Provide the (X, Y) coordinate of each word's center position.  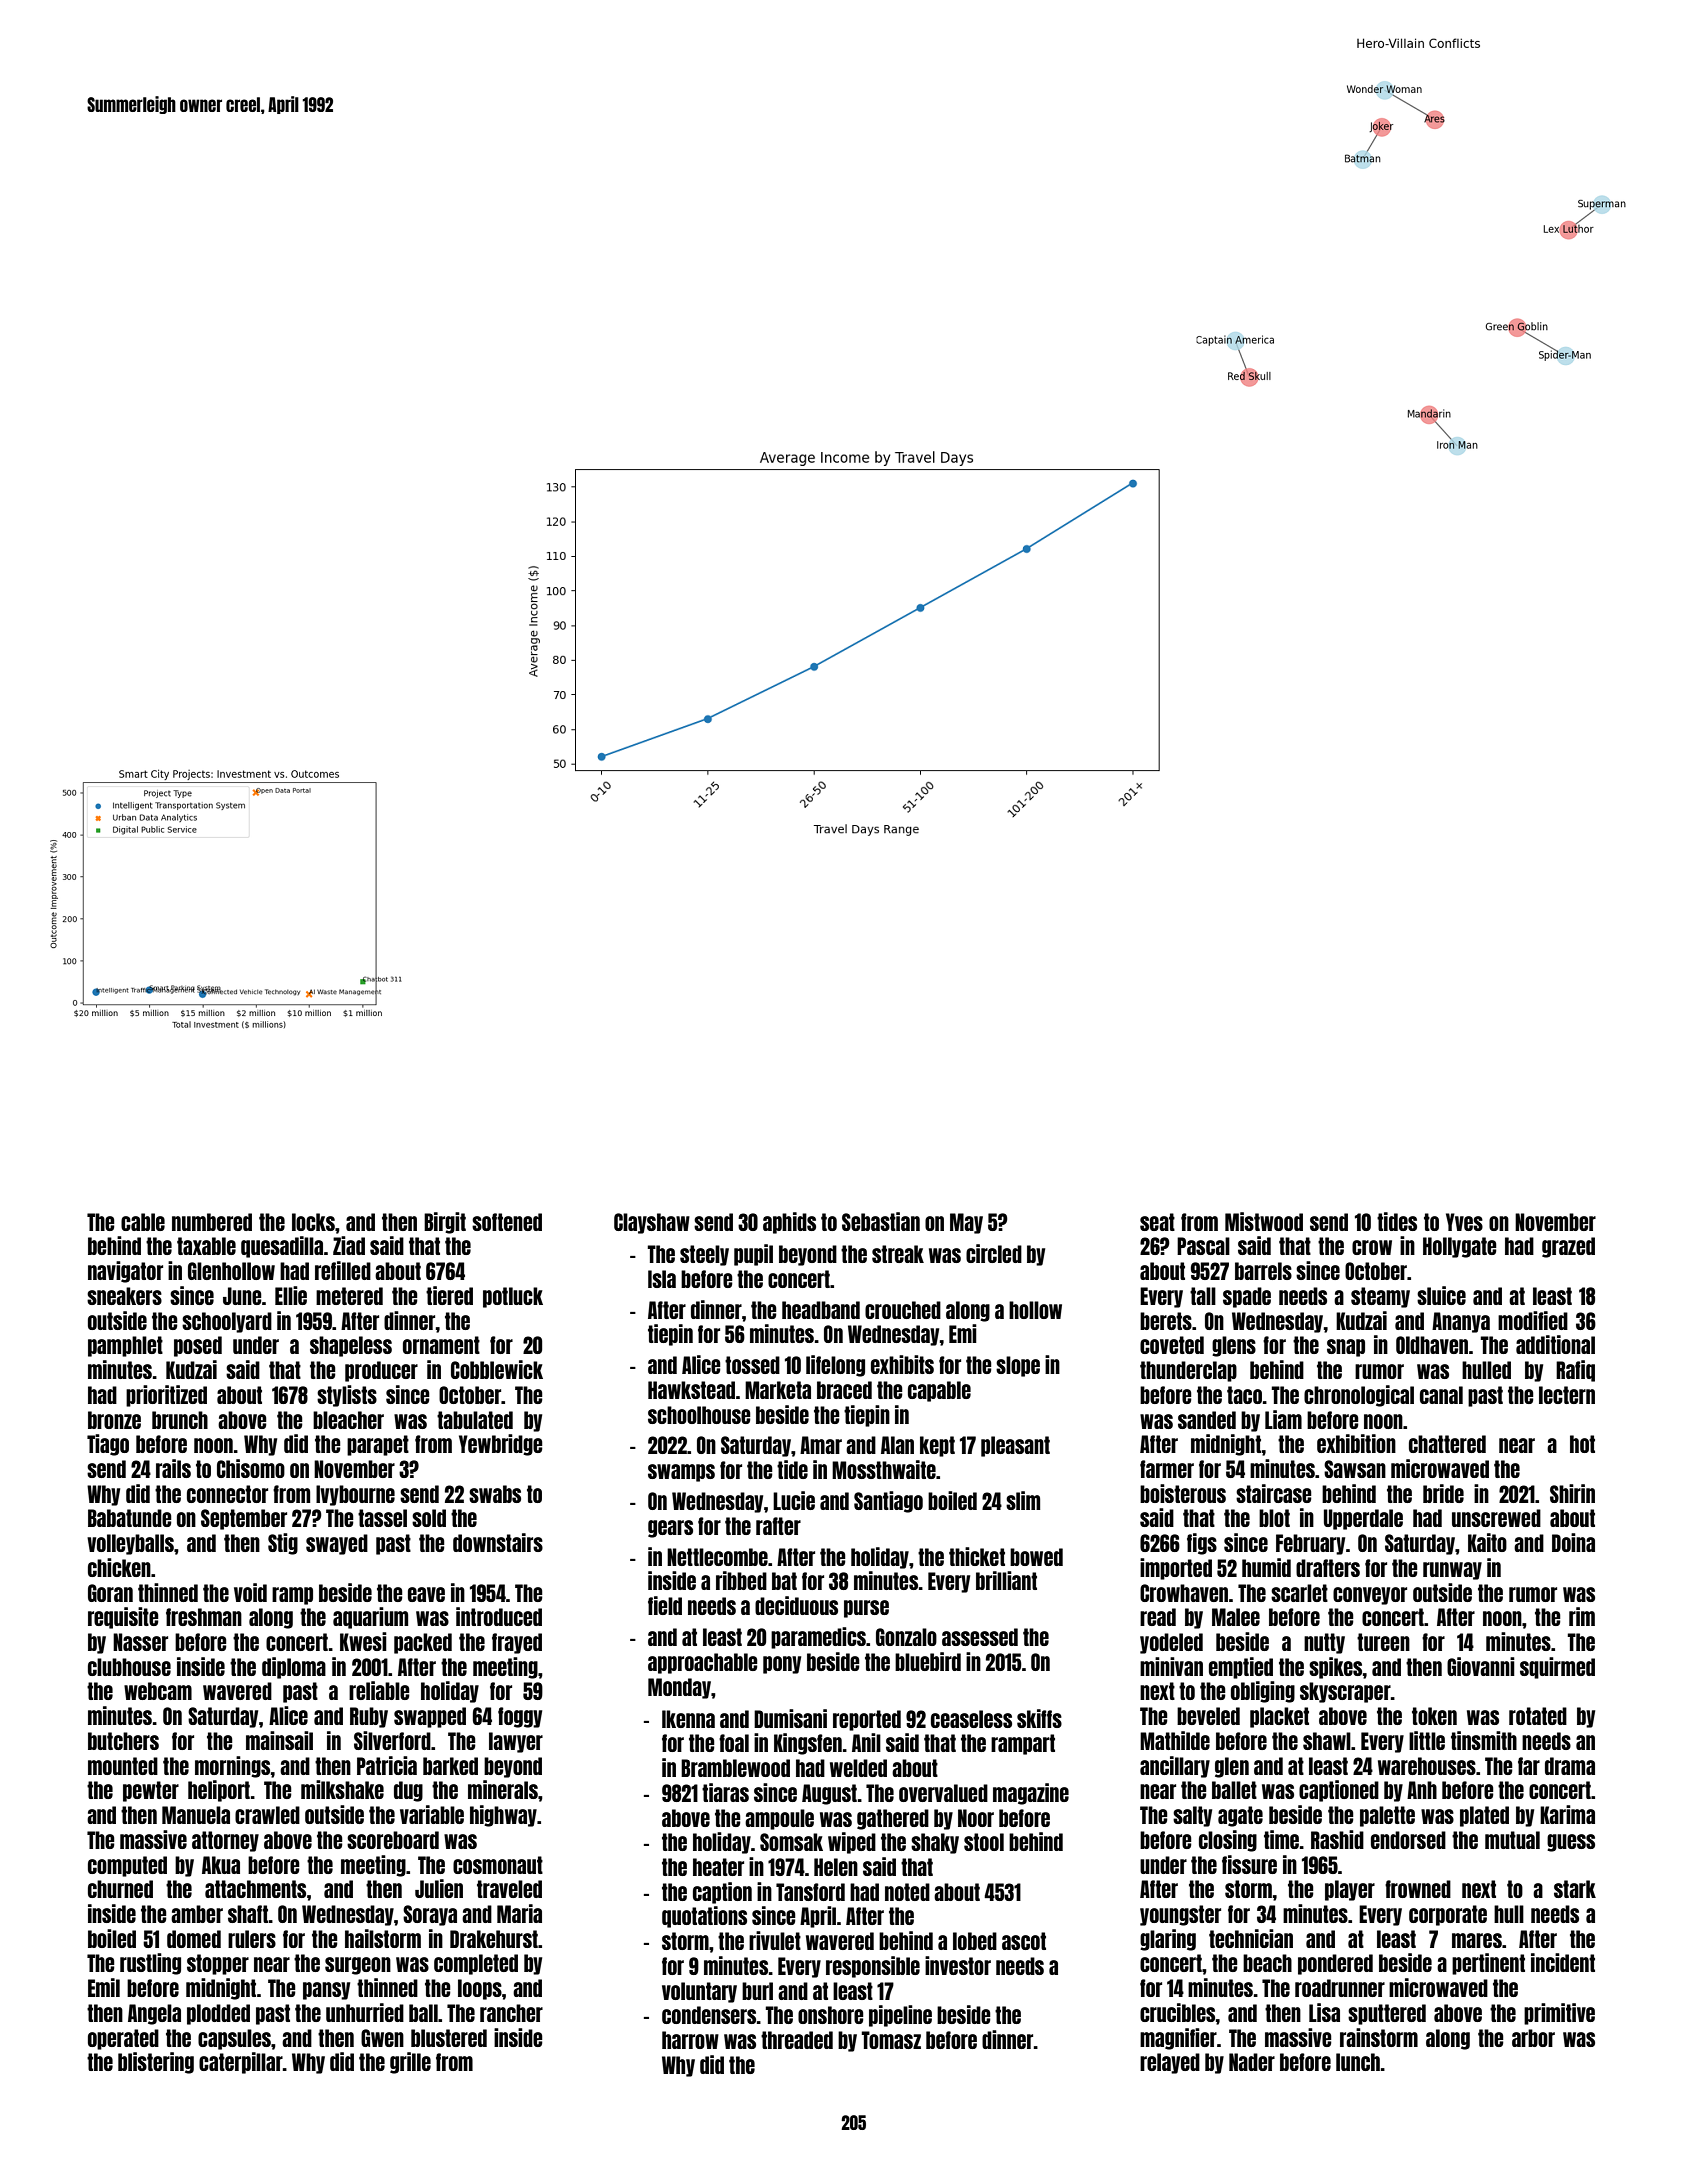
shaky (935, 1843)
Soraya (430, 1915)
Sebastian (881, 1221)
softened (507, 1222)
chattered (1447, 1444)
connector (227, 1494)
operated (123, 2039)
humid (1266, 1567)
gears (670, 1529)
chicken (119, 1567)
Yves (1464, 1222)
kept (937, 1446)
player (1350, 1890)
